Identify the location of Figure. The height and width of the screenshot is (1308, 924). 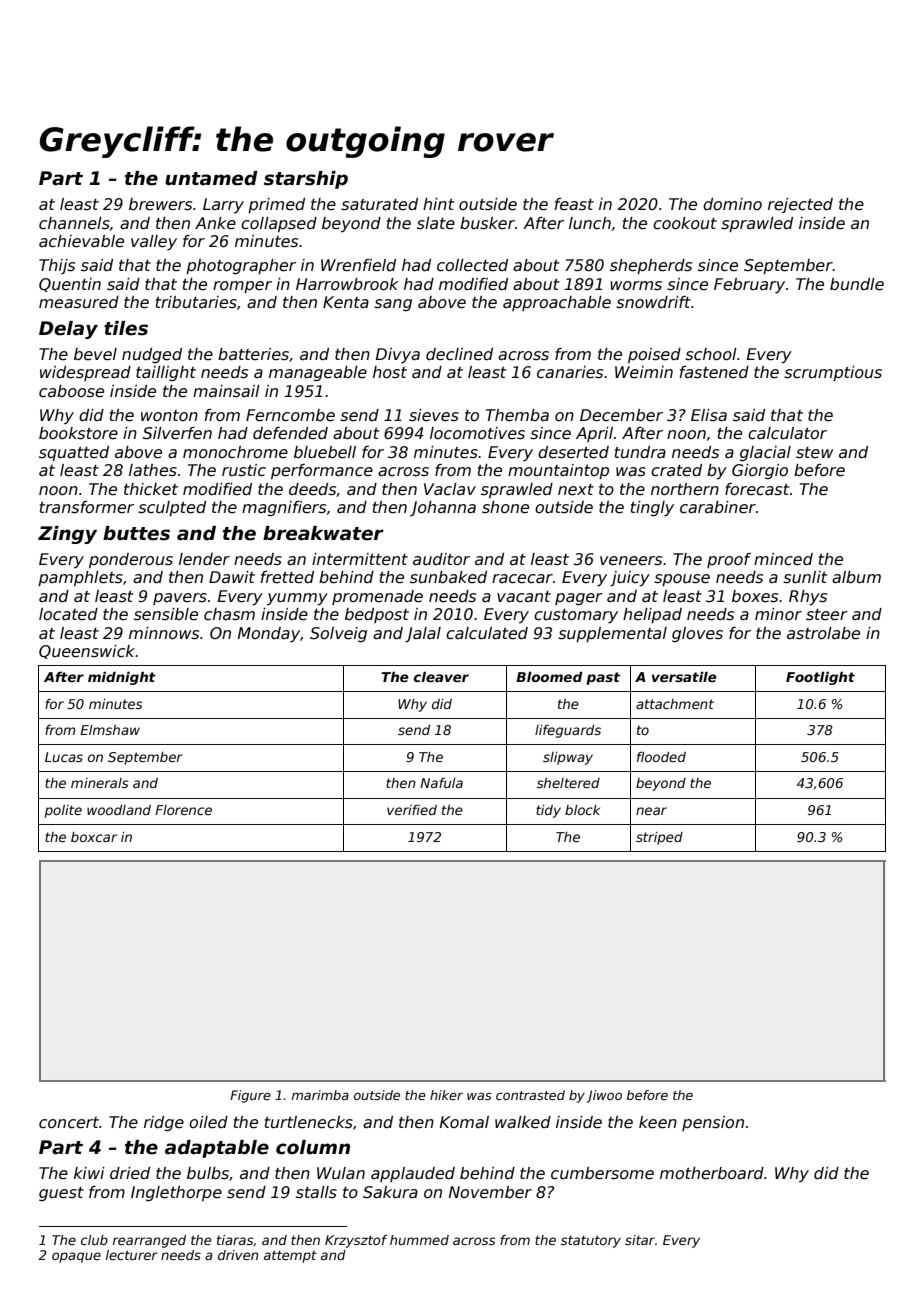
(250, 1096).
